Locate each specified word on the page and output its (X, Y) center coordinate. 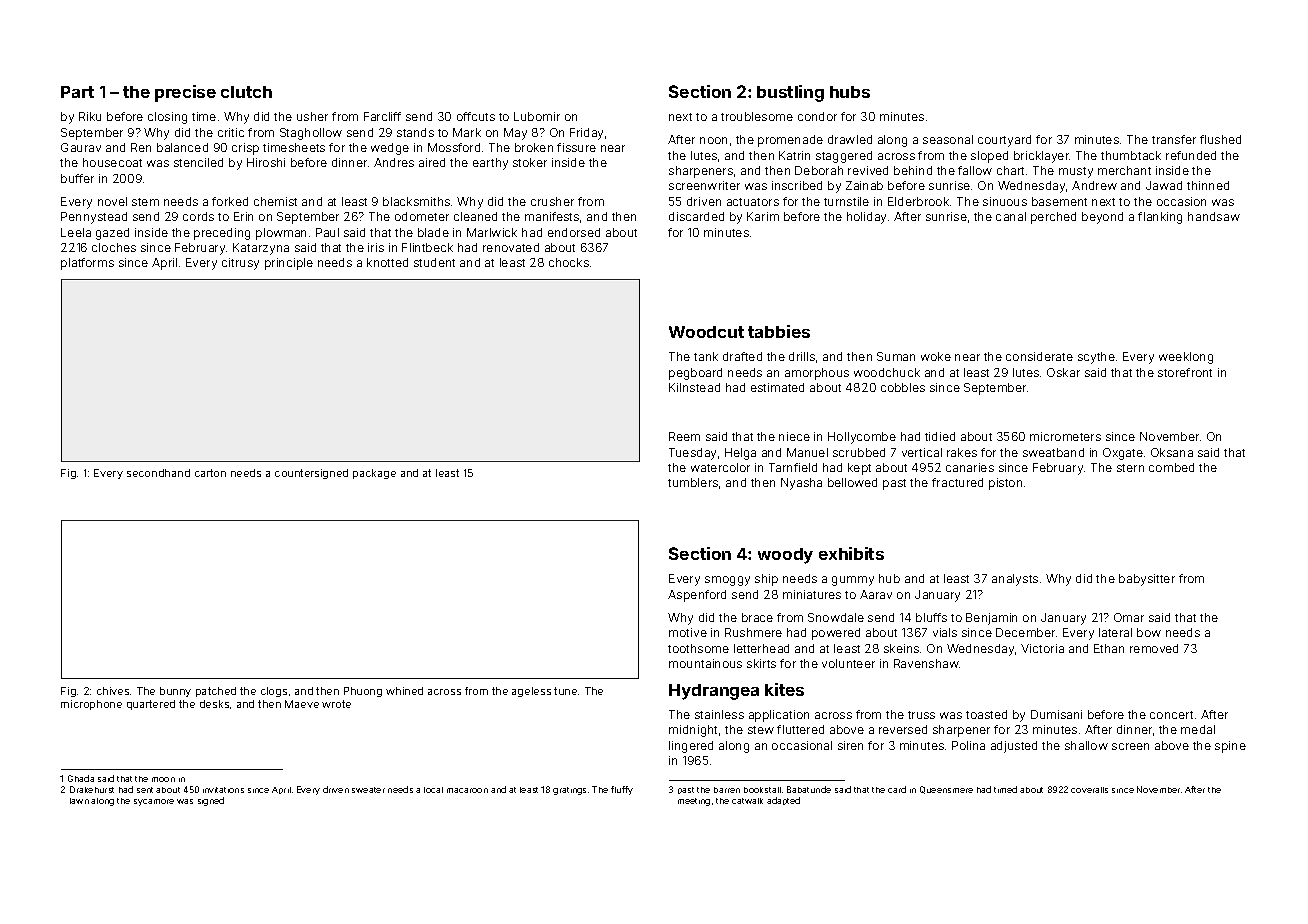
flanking (1160, 218)
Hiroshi (266, 162)
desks (214, 704)
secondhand (158, 473)
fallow (975, 170)
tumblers (693, 482)
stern (1130, 468)
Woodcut (706, 332)
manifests (552, 216)
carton (210, 473)
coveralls (1089, 790)
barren (727, 790)
